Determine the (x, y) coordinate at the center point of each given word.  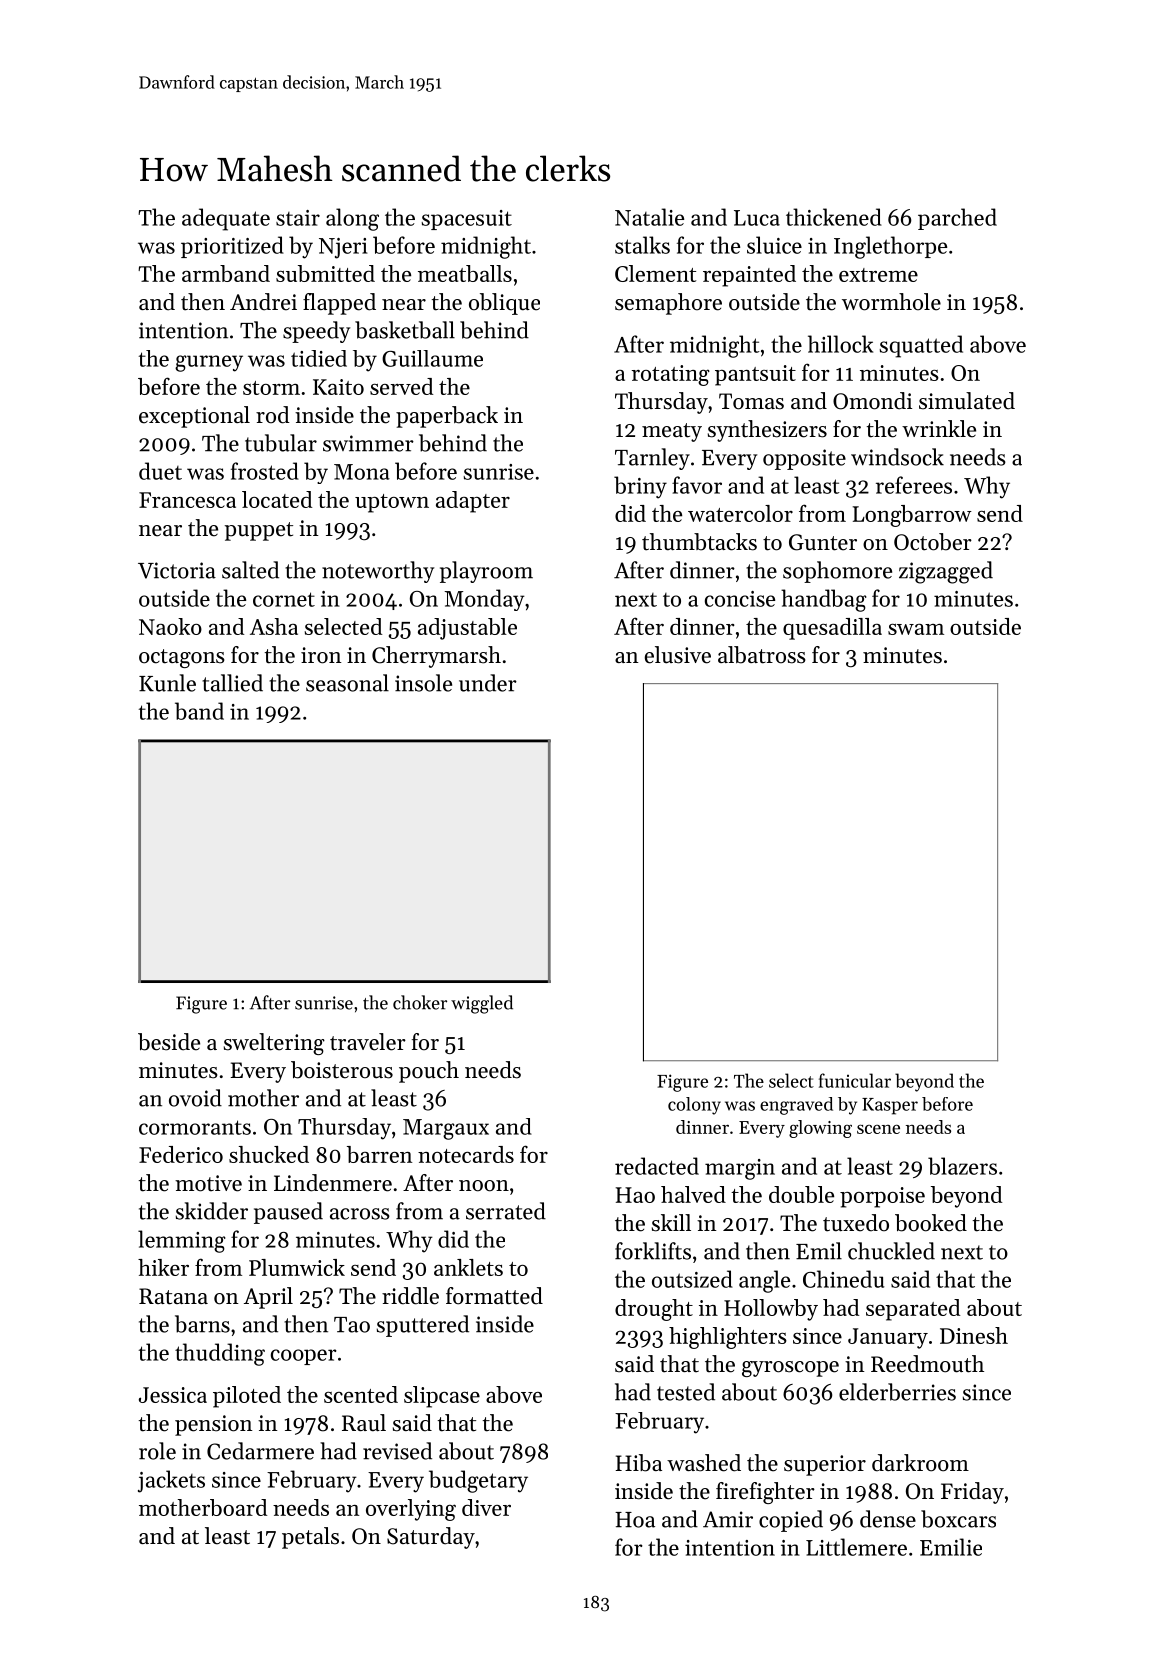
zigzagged (946, 572)
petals (310, 1538)
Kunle (167, 683)
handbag (824, 600)
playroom (486, 572)
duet (160, 471)
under (488, 683)
